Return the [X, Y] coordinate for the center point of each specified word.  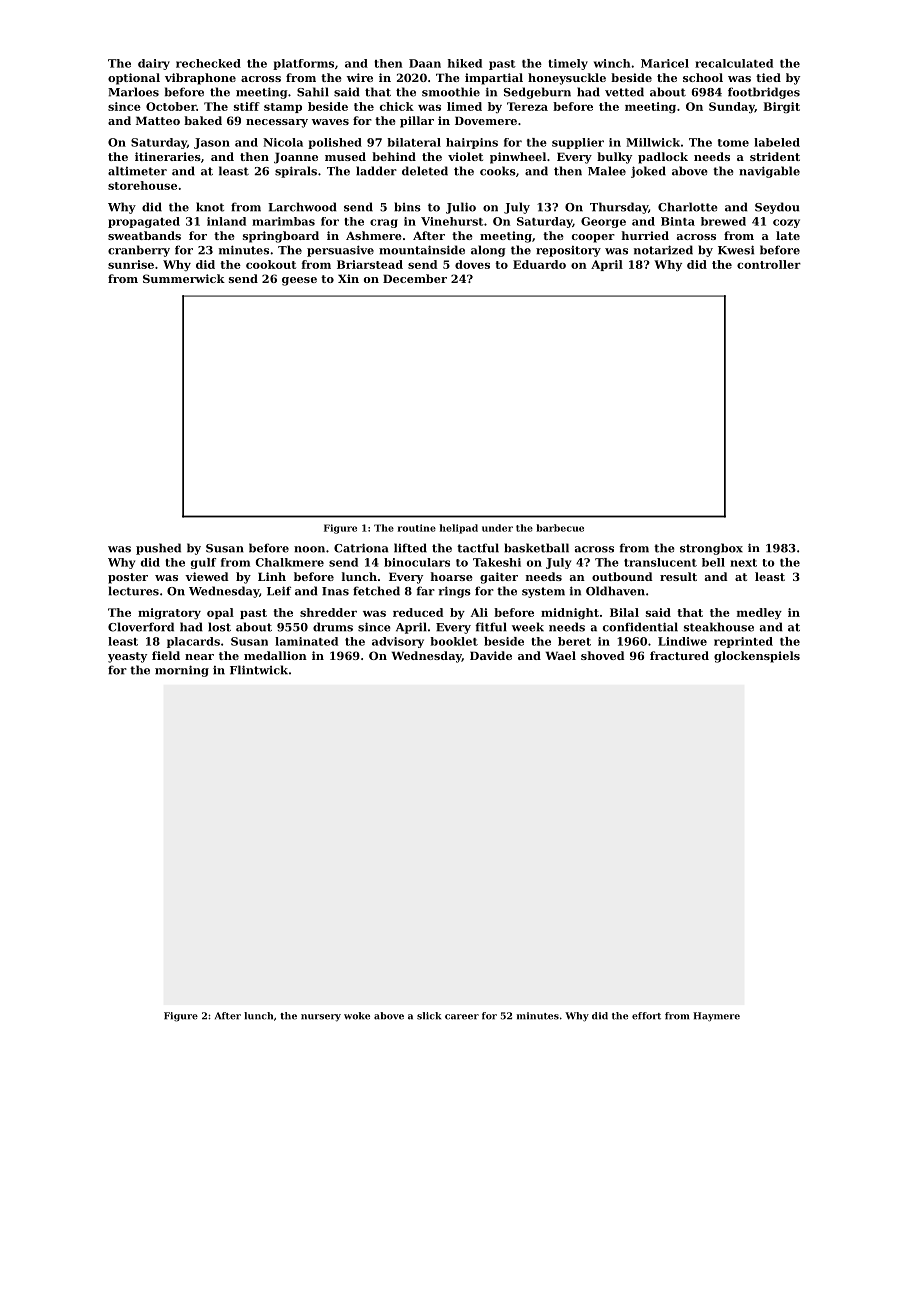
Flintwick [259, 670]
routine [417, 528]
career [462, 1017]
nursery [321, 1018]
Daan [425, 63]
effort [646, 1016]
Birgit [781, 107]
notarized [663, 250]
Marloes [133, 92]
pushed [158, 549]
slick [429, 1016]
